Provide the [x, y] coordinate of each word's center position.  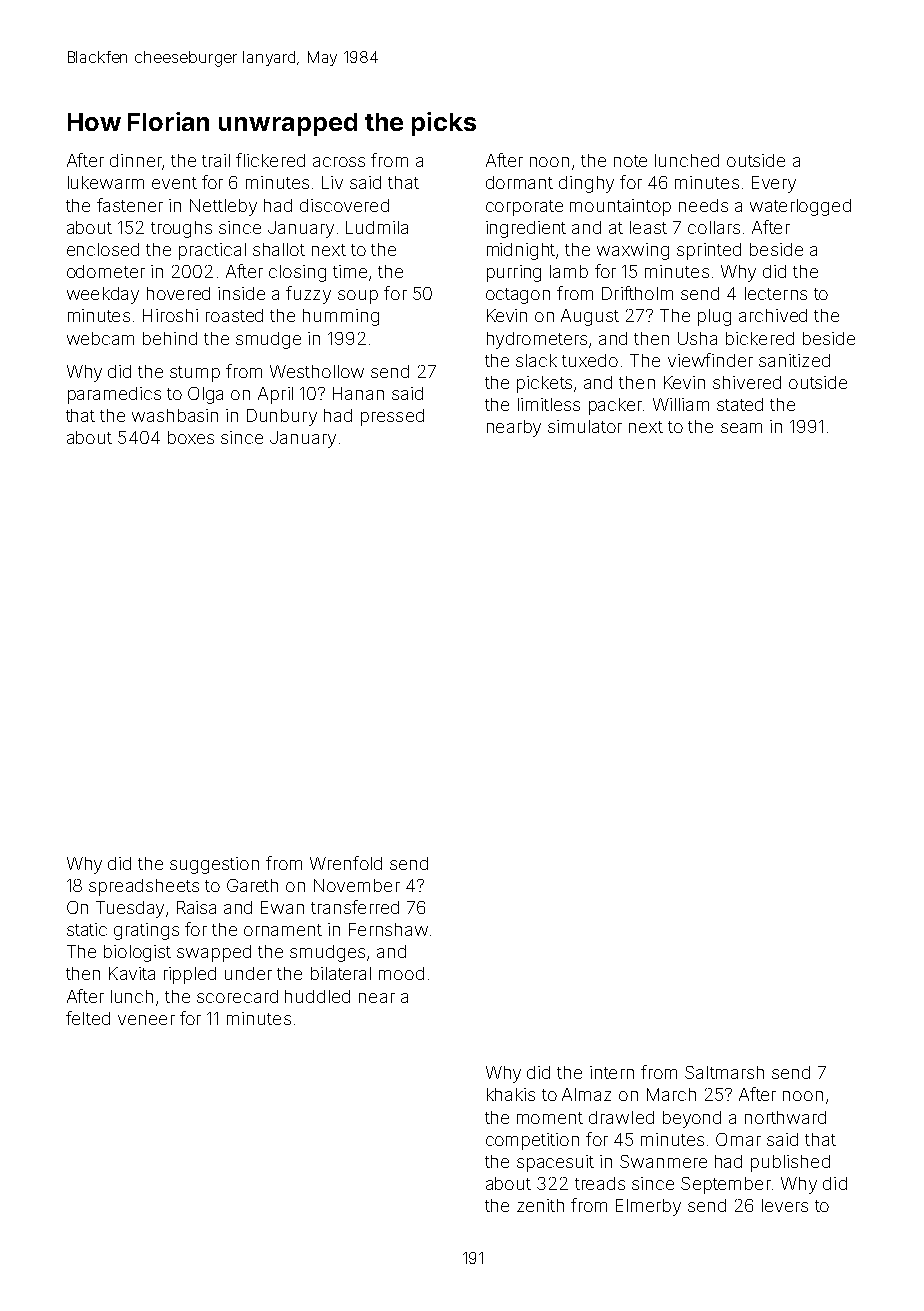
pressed [392, 417]
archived [773, 315]
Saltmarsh [724, 1072]
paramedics [114, 395]
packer [615, 406]
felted [88, 1018]
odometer [106, 271]
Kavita [132, 973]
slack [536, 360]
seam [741, 428]
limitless [549, 404]
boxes [191, 437]
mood [401, 973]
